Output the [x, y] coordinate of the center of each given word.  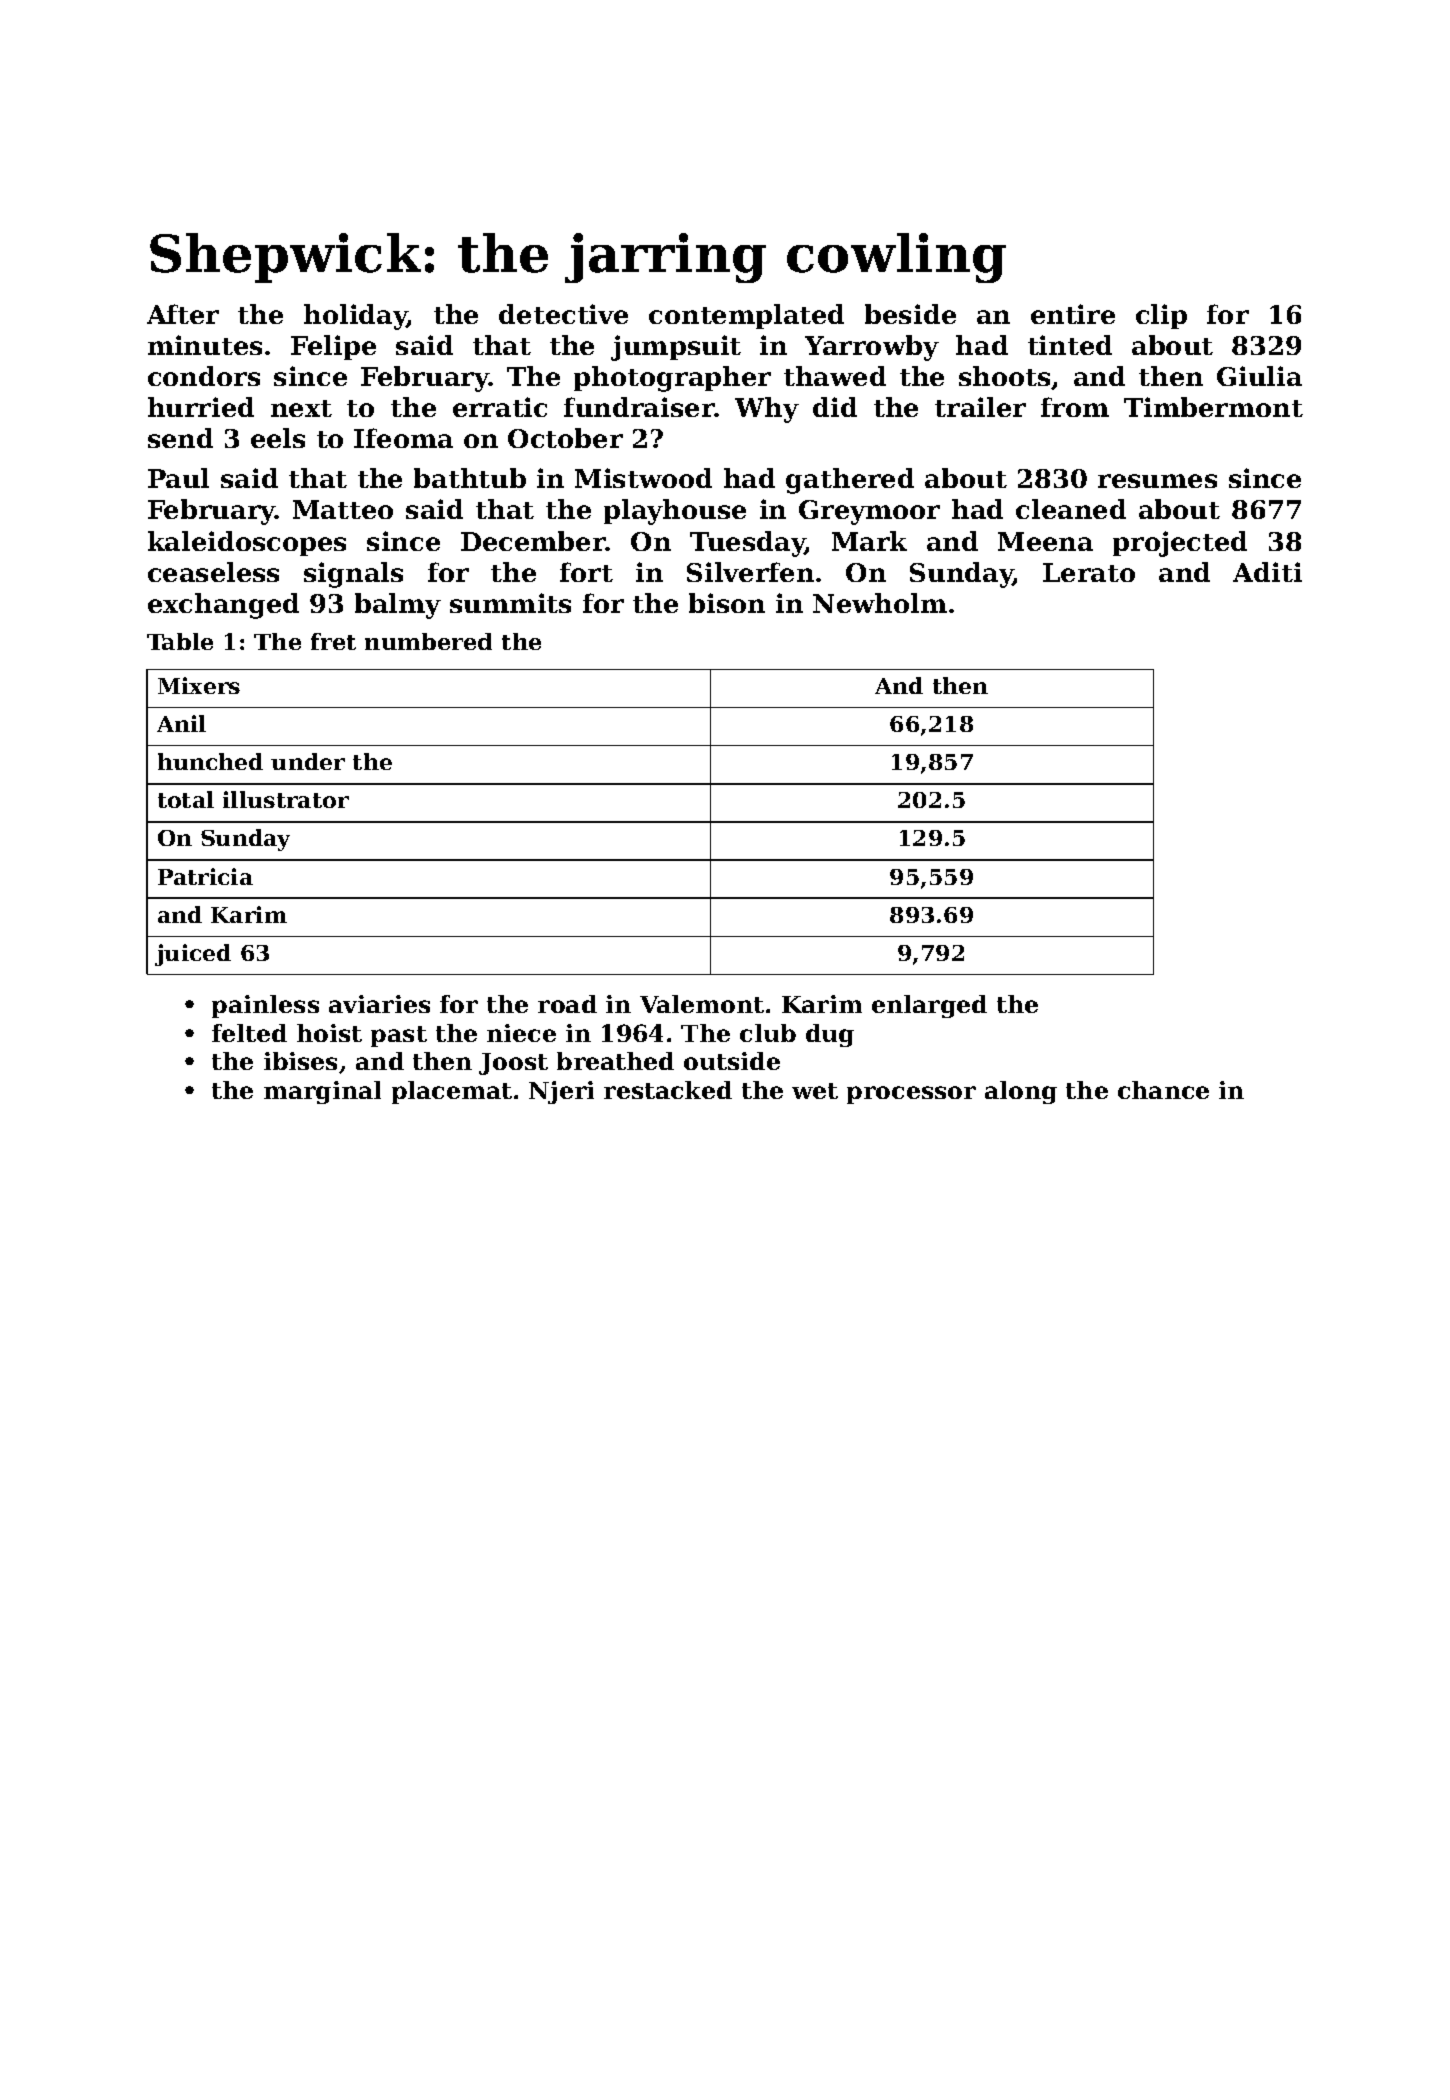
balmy [398, 606]
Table [180, 641]
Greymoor [869, 512]
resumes [1157, 481]
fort [586, 572]
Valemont [702, 1004]
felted [249, 1033]
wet [815, 1091]
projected [1180, 544]
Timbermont [1213, 407]
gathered [850, 481]
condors [204, 376]
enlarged [929, 1006]
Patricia [205, 876]
